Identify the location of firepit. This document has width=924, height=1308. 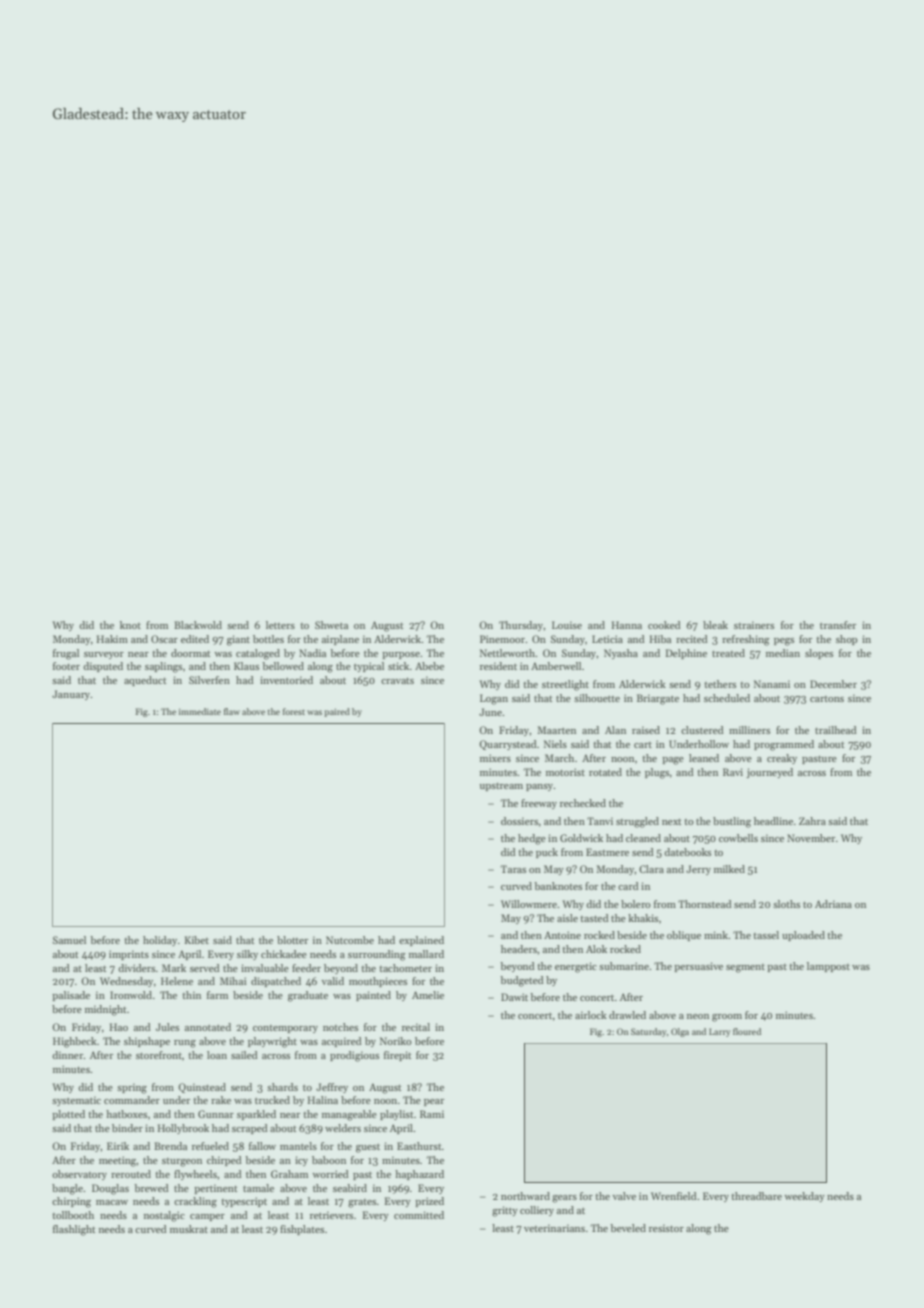
(398, 1056).
